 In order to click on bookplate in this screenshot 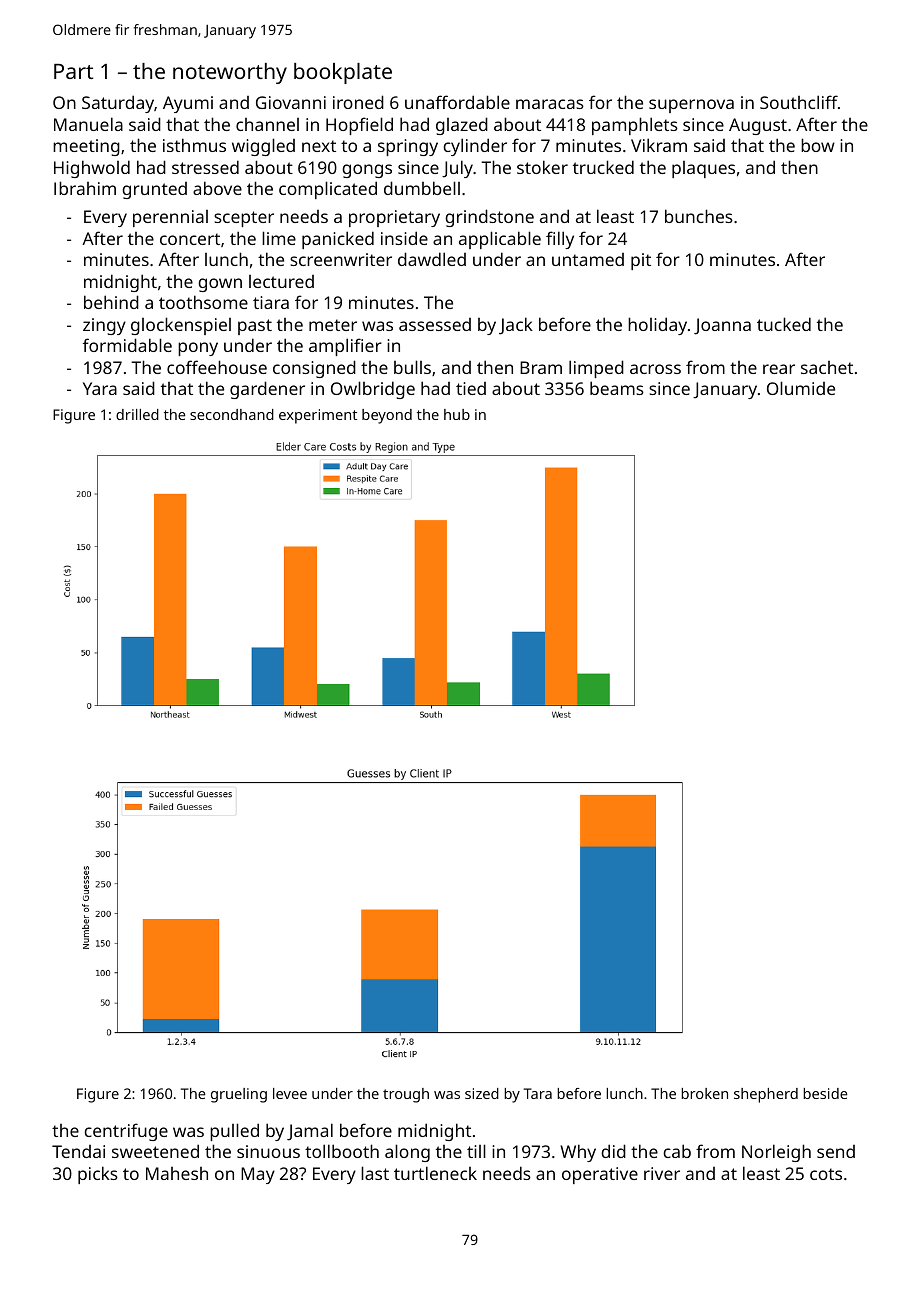, I will do `click(343, 73)`.
